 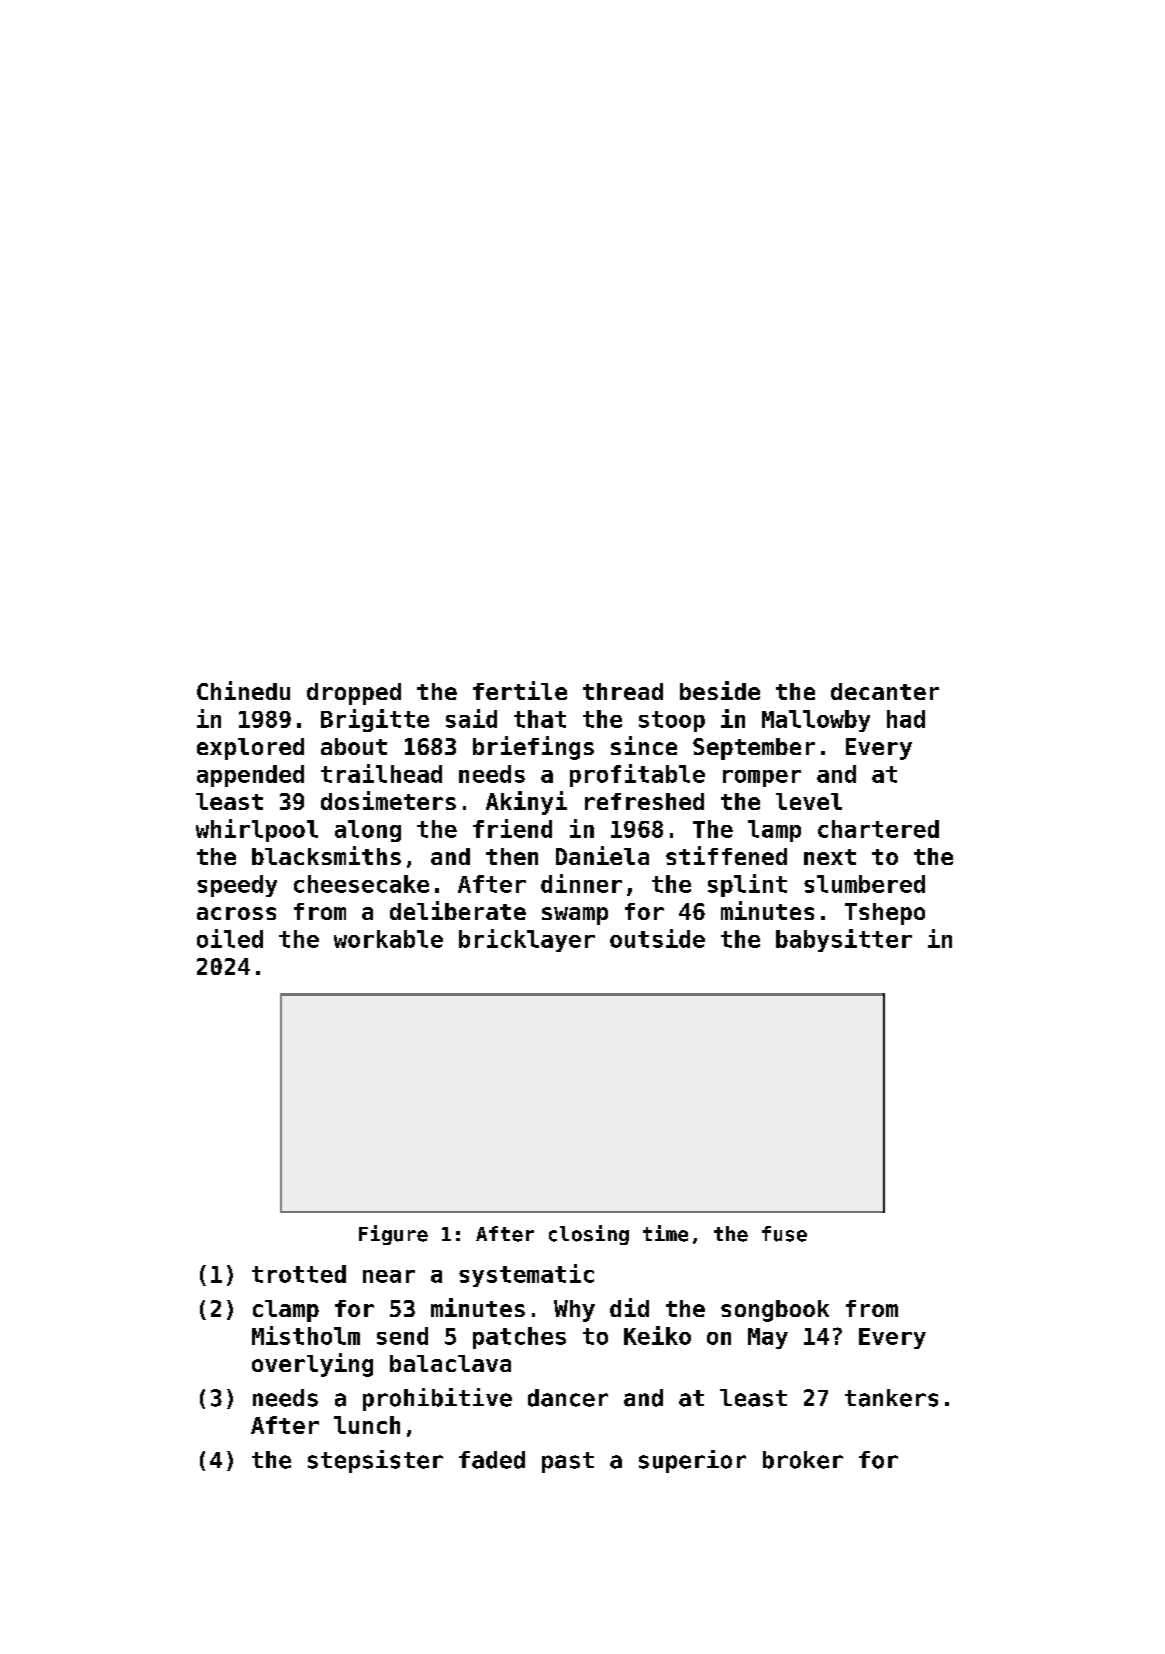 I want to click on Figure, so click(x=393, y=1235).
